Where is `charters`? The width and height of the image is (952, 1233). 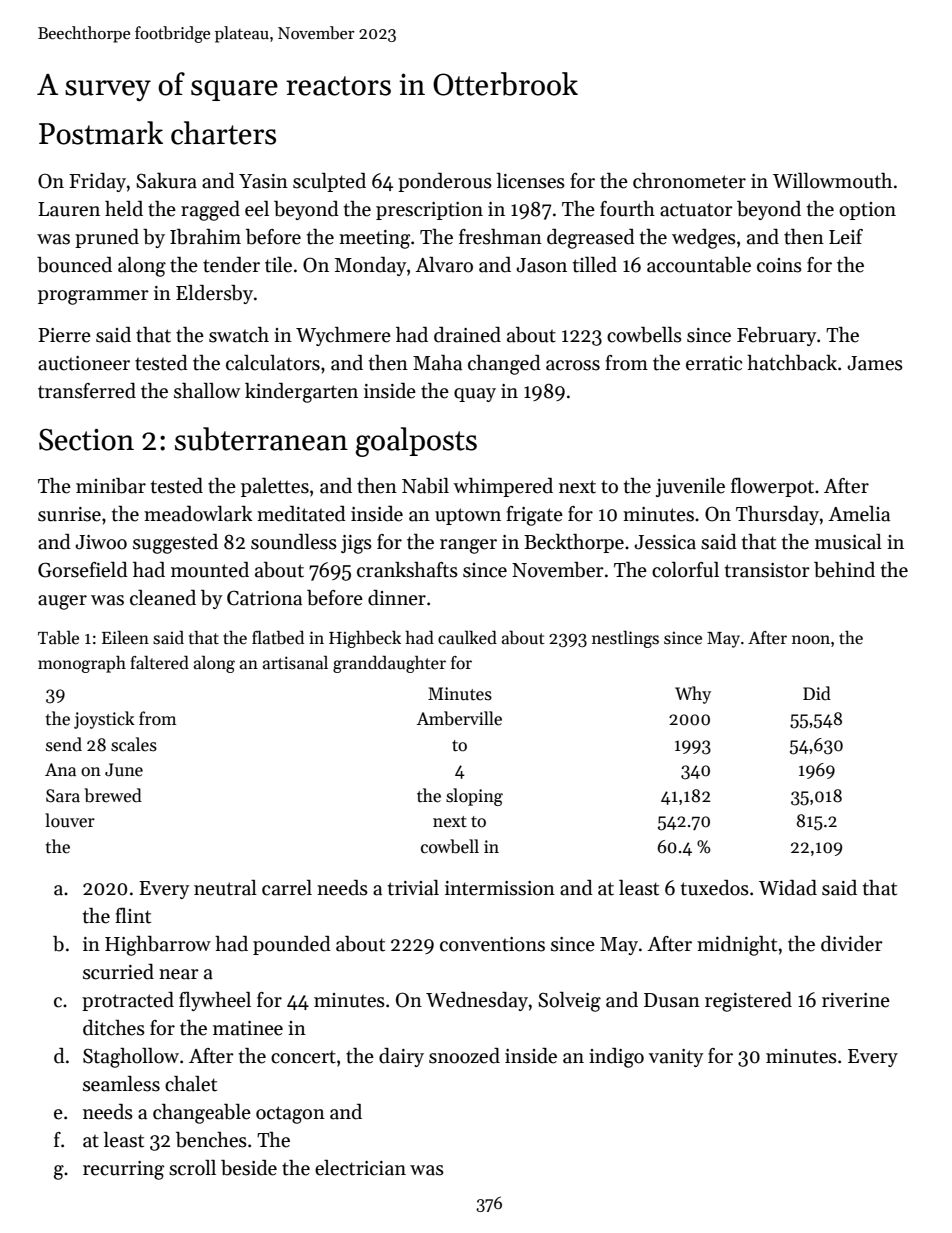
charters is located at coordinates (223, 133).
